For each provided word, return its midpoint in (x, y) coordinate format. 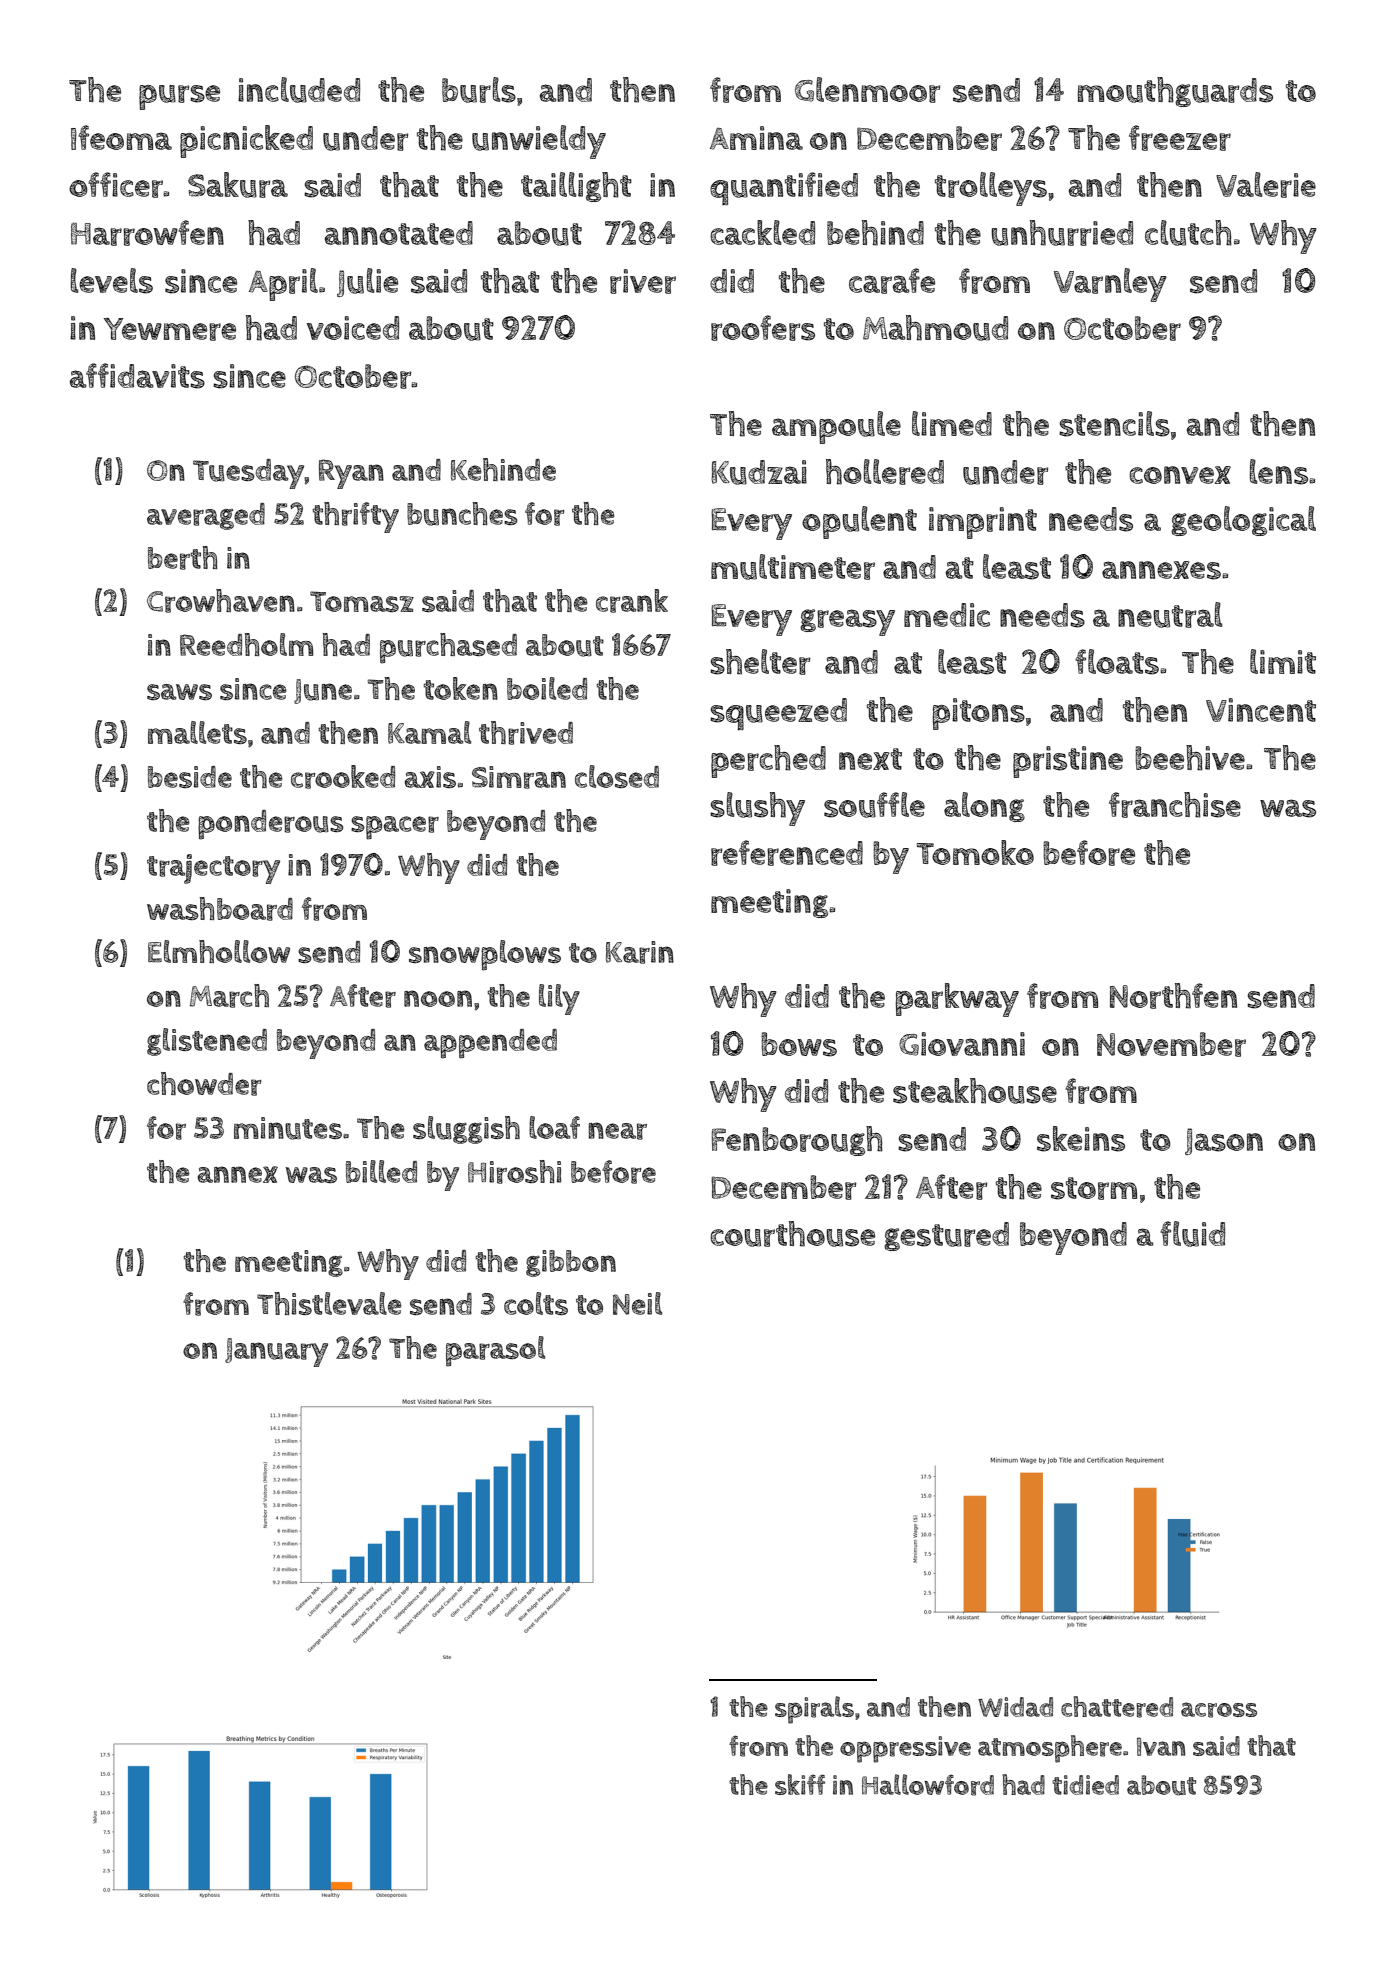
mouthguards (1175, 92)
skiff (800, 1784)
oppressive (905, 1749)
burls (479, 90)
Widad (1015, 1707)
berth (183, 558)
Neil (637, 1303)
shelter (760, 662)
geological (1243, 521)
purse (179, 97)
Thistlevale (329, 1303)
